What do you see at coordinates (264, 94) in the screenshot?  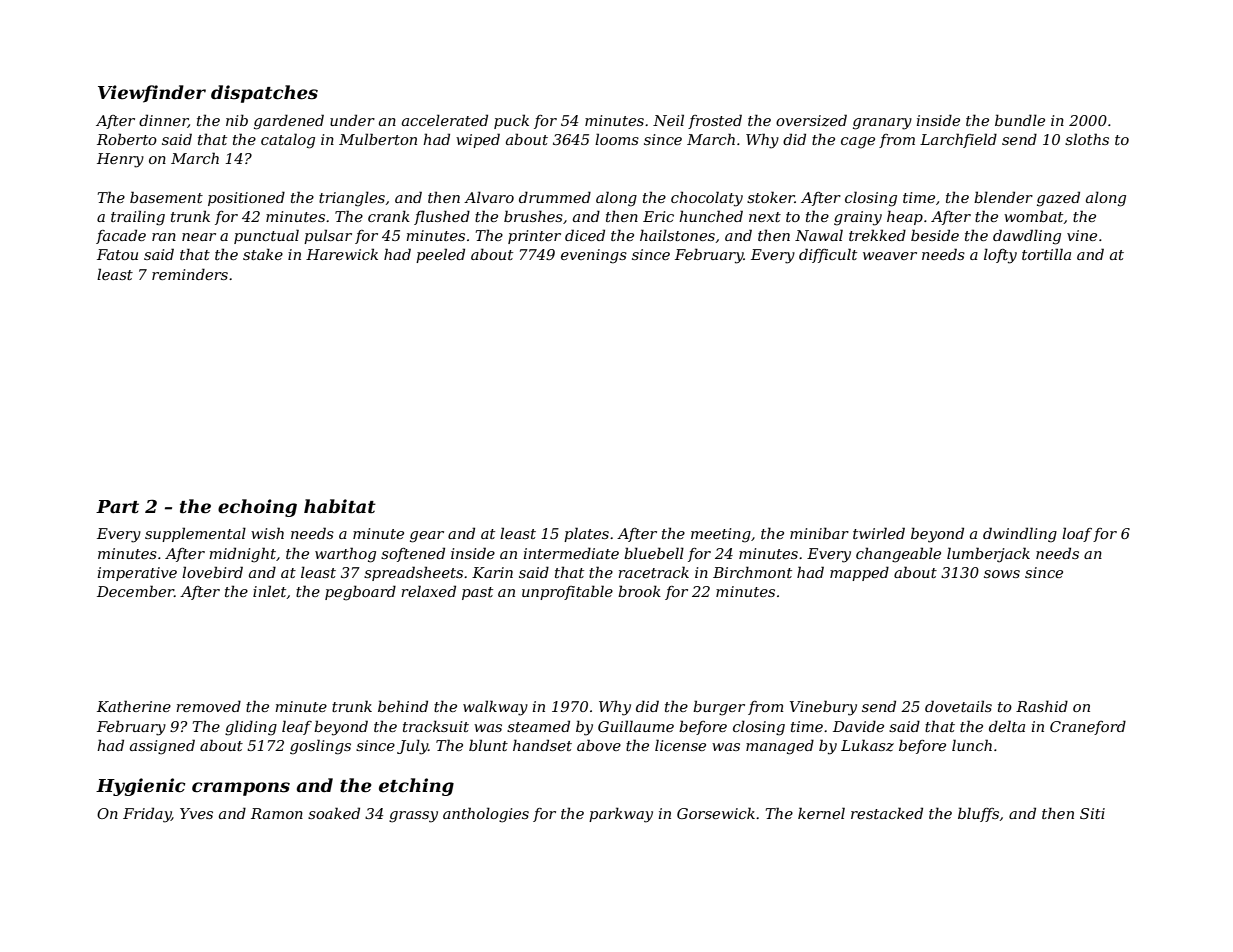 I see `dispatches` at bounding box center [264, 94].
